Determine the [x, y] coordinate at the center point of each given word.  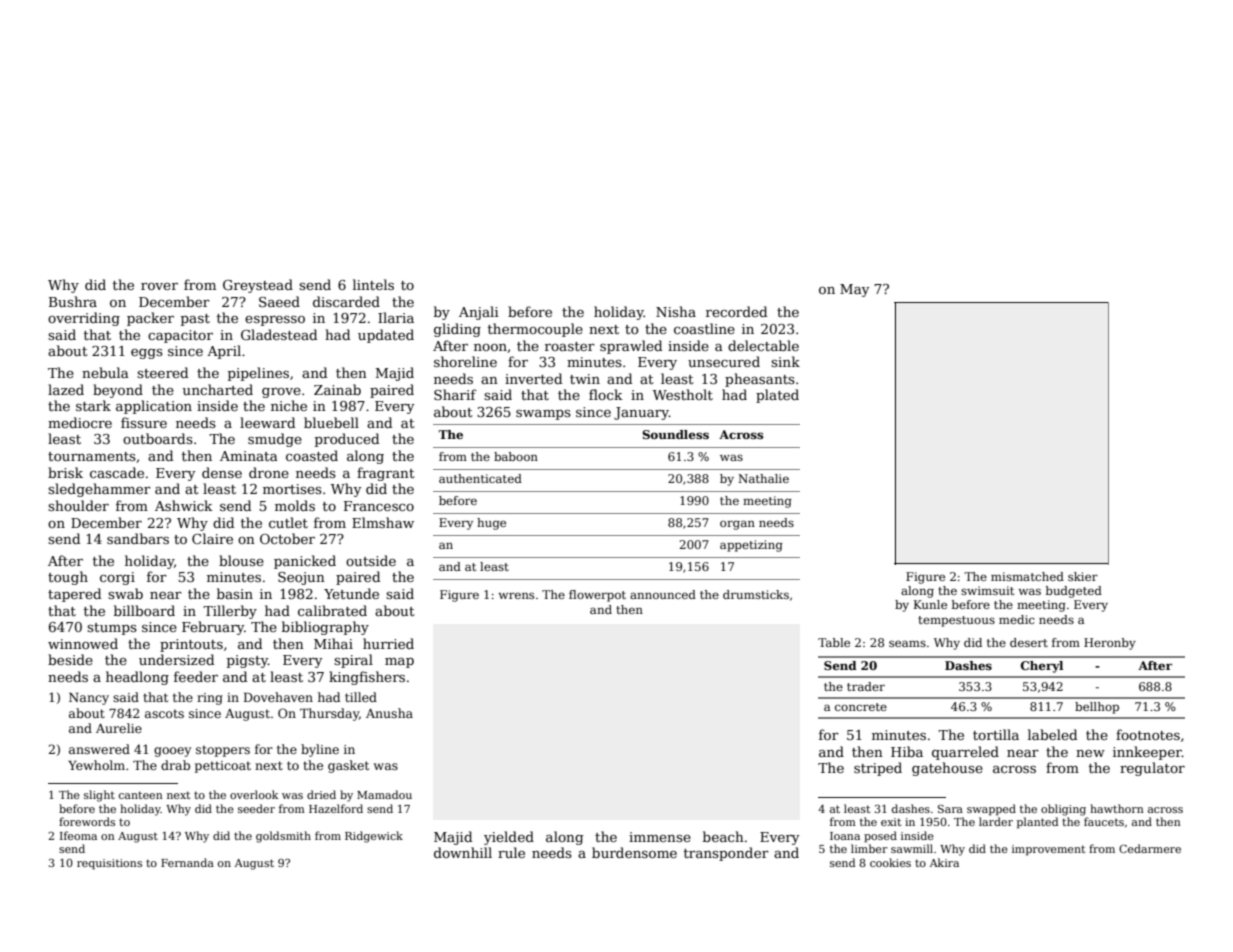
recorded [736, 311]
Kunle [930, 604]
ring [210, 699]
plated [777, 396]
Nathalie [763, 478]
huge [491, 524]
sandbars [138, 538]
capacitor [180, 336]
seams [907, 643]
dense [222, 472]
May [854, 290]
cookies [890, 862]
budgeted [1074, 592]
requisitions [109, 864]
